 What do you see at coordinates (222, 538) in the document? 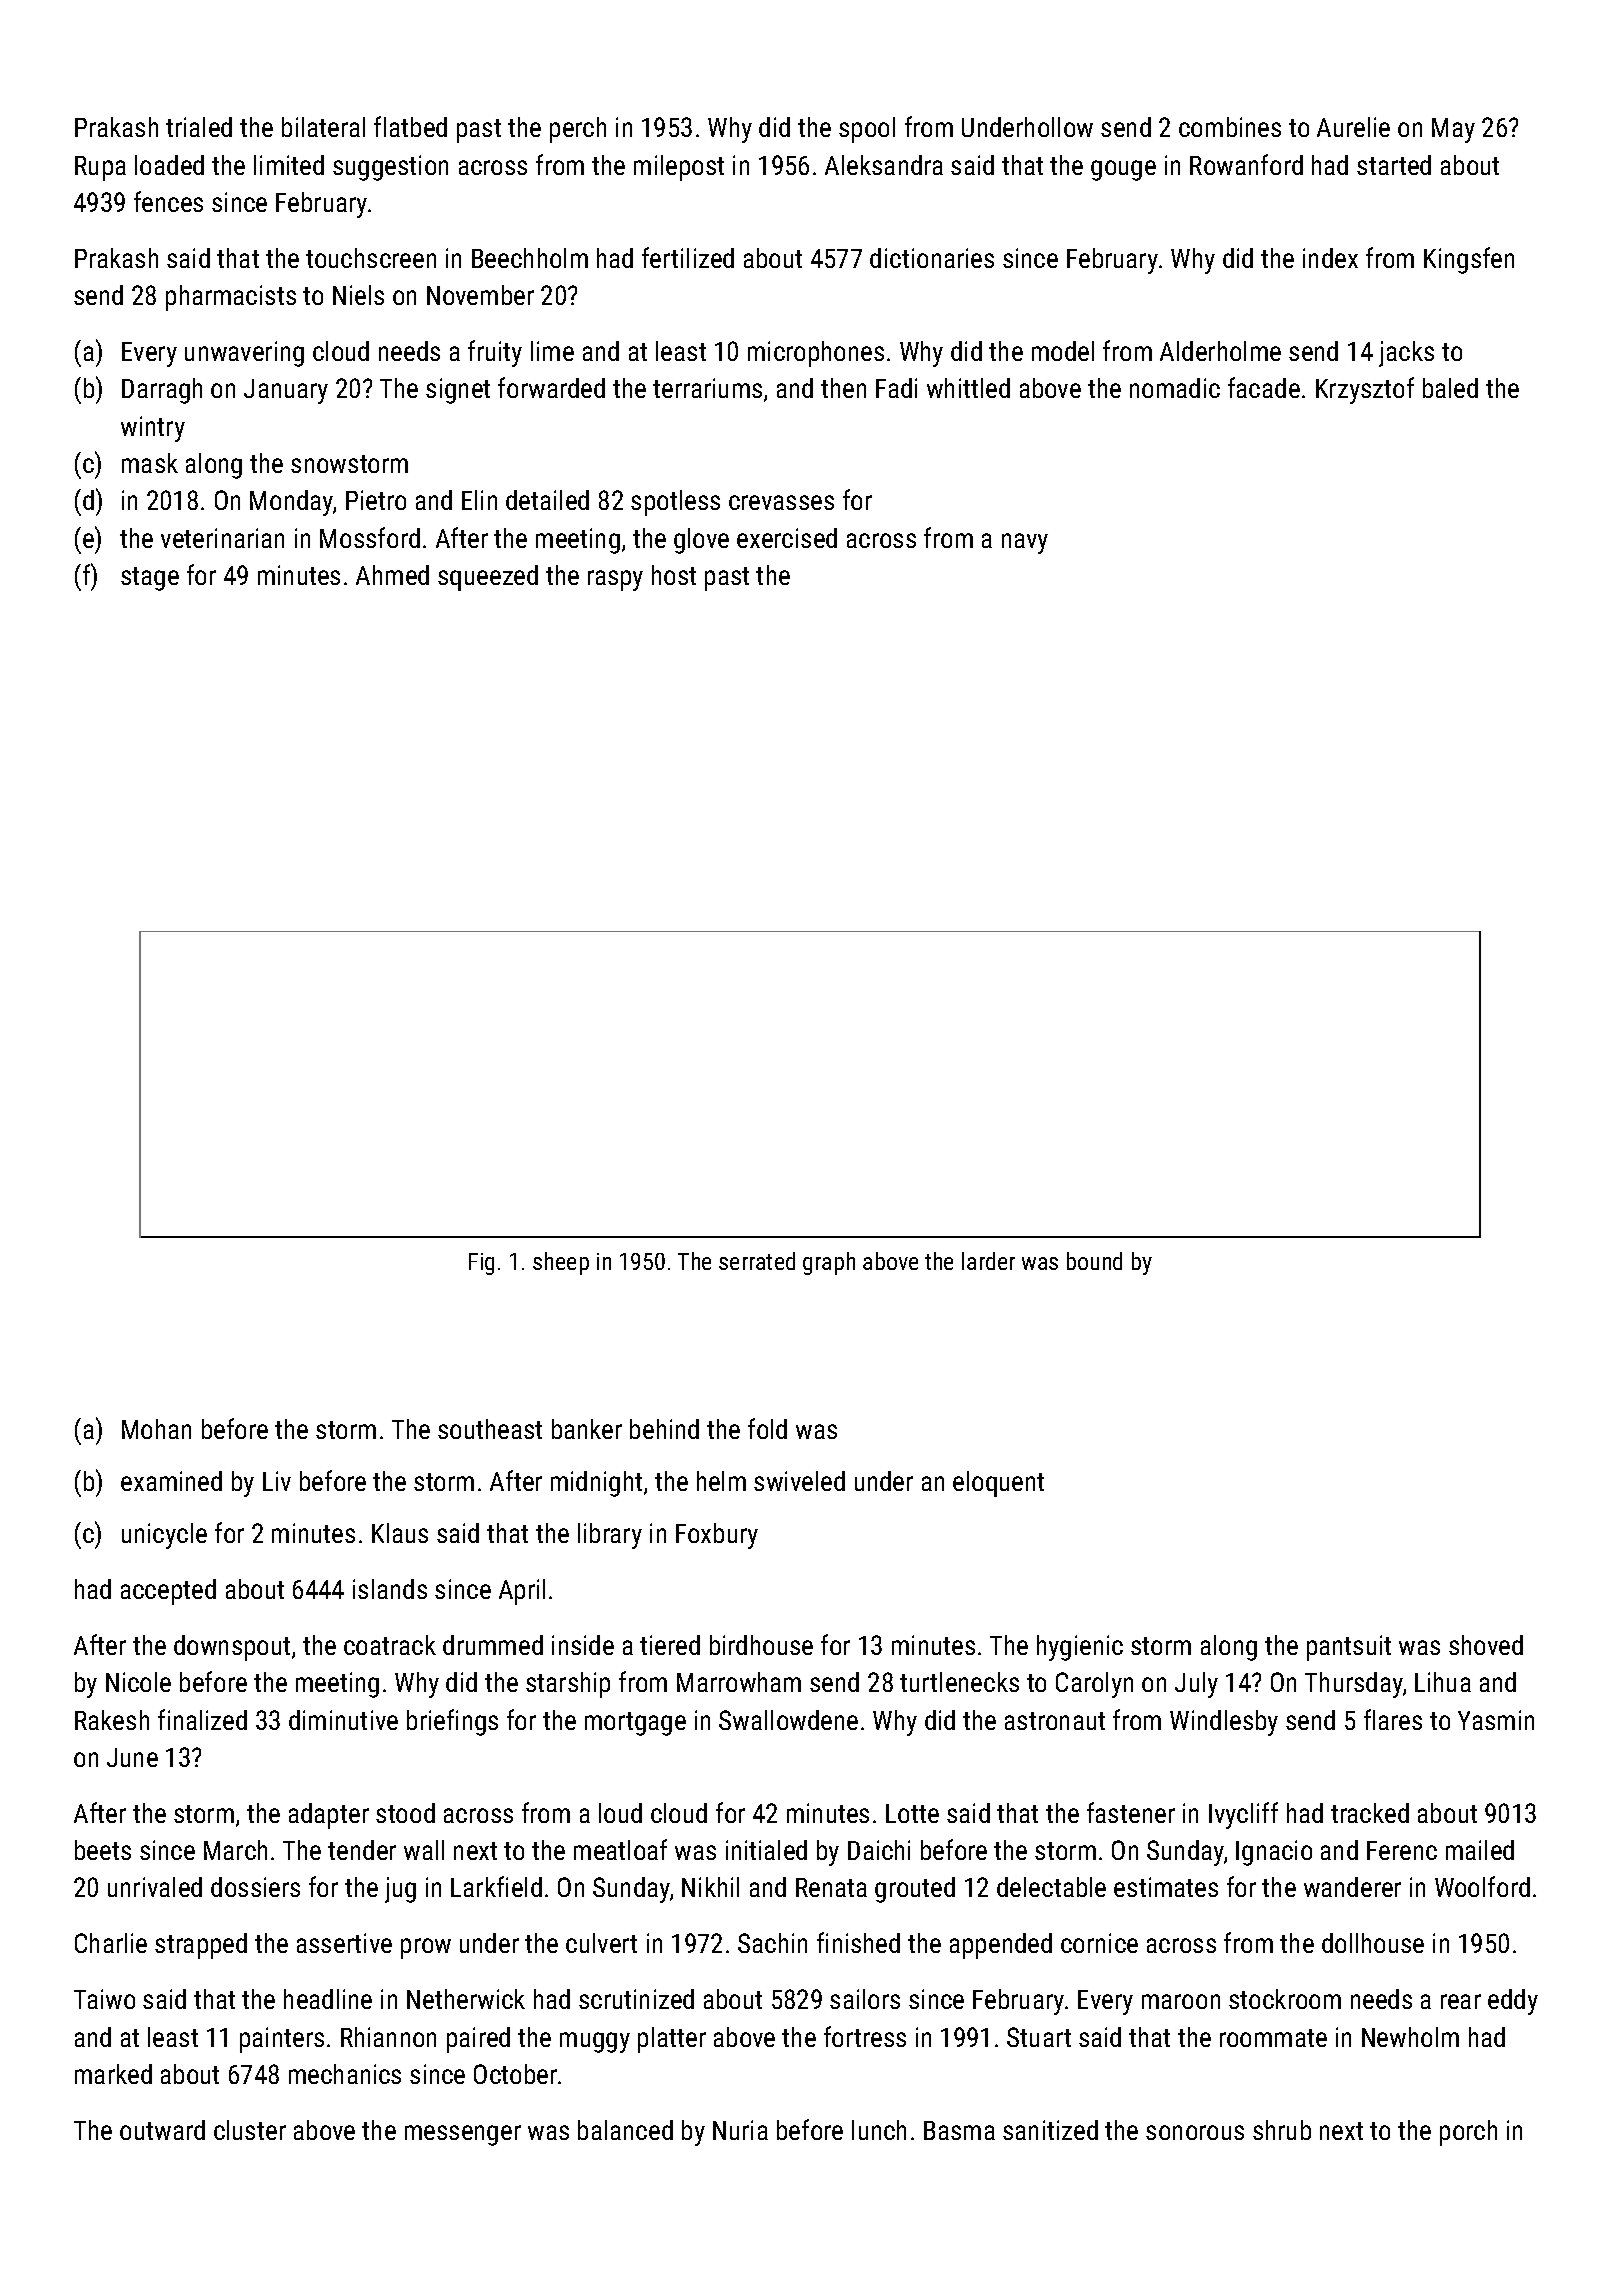
I see `veterinarian` at bounding box center [222, 538].
